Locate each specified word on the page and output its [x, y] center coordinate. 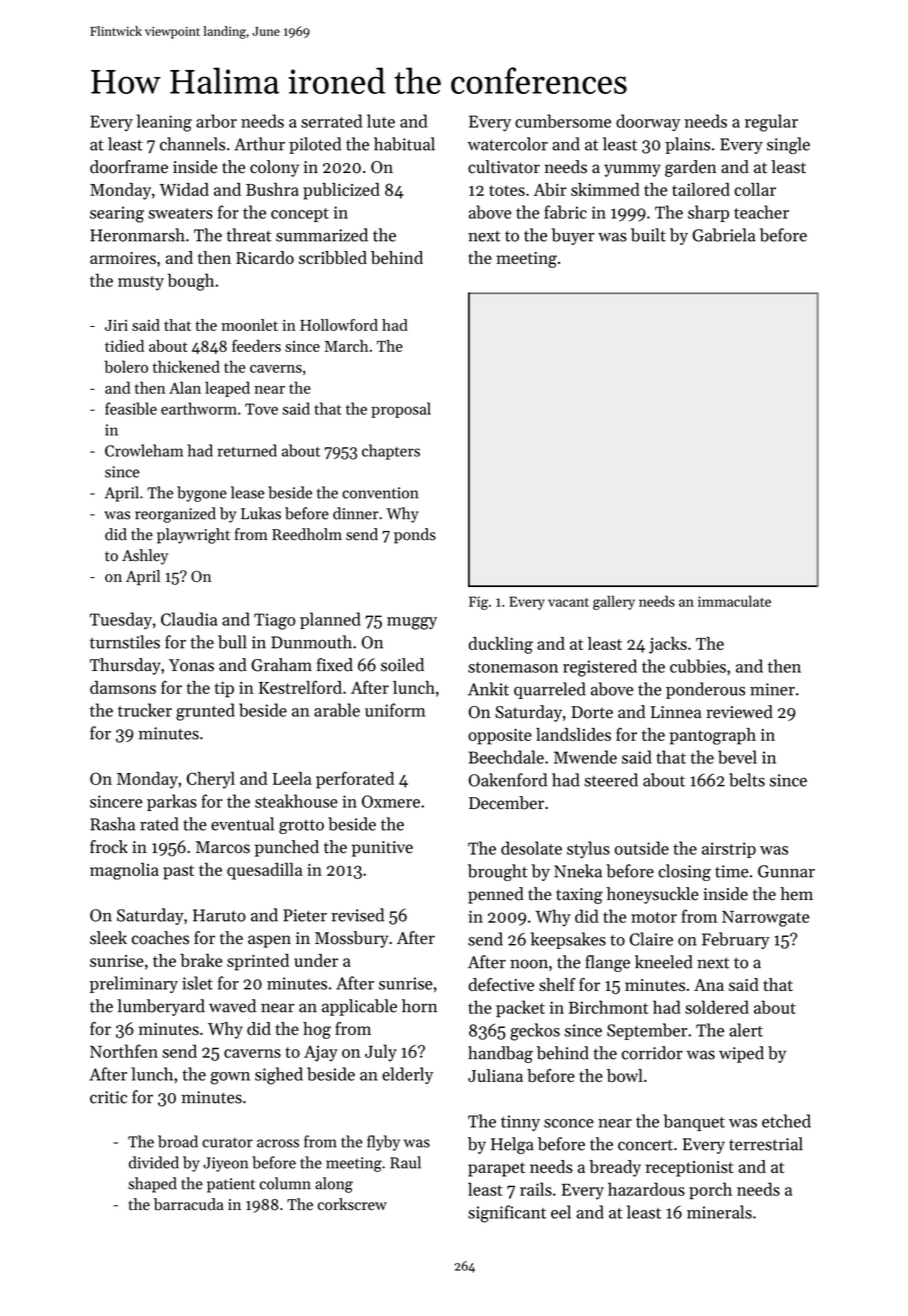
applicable [359, 1007]
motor [654, 917]
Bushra [272, 189]
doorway [648, 122]
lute [381, 121]
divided [154, 1162]
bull [232, 642]
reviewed [739, 712]
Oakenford [508, 780]
